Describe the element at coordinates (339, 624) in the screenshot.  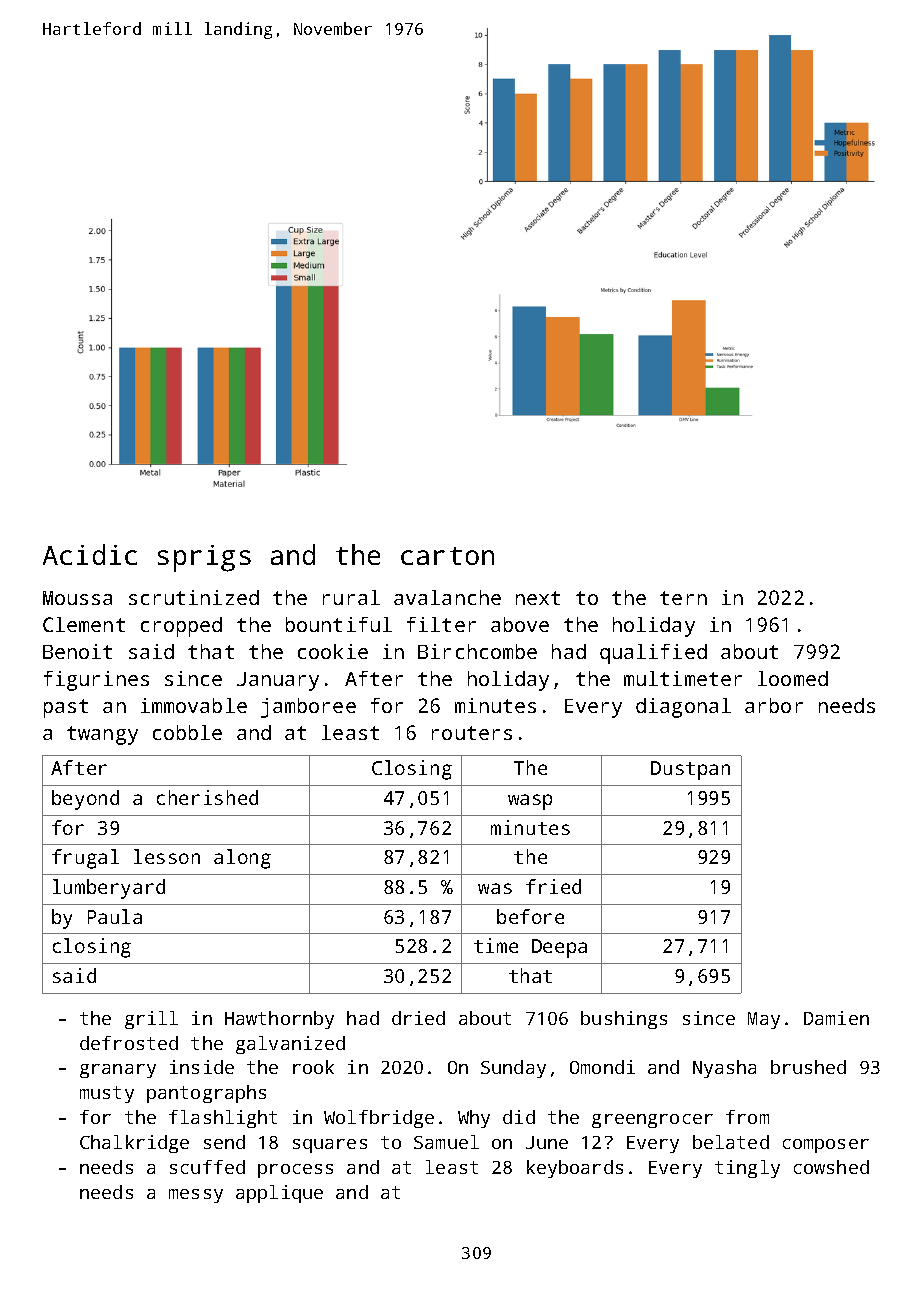
I see `bountiful` at that location.
